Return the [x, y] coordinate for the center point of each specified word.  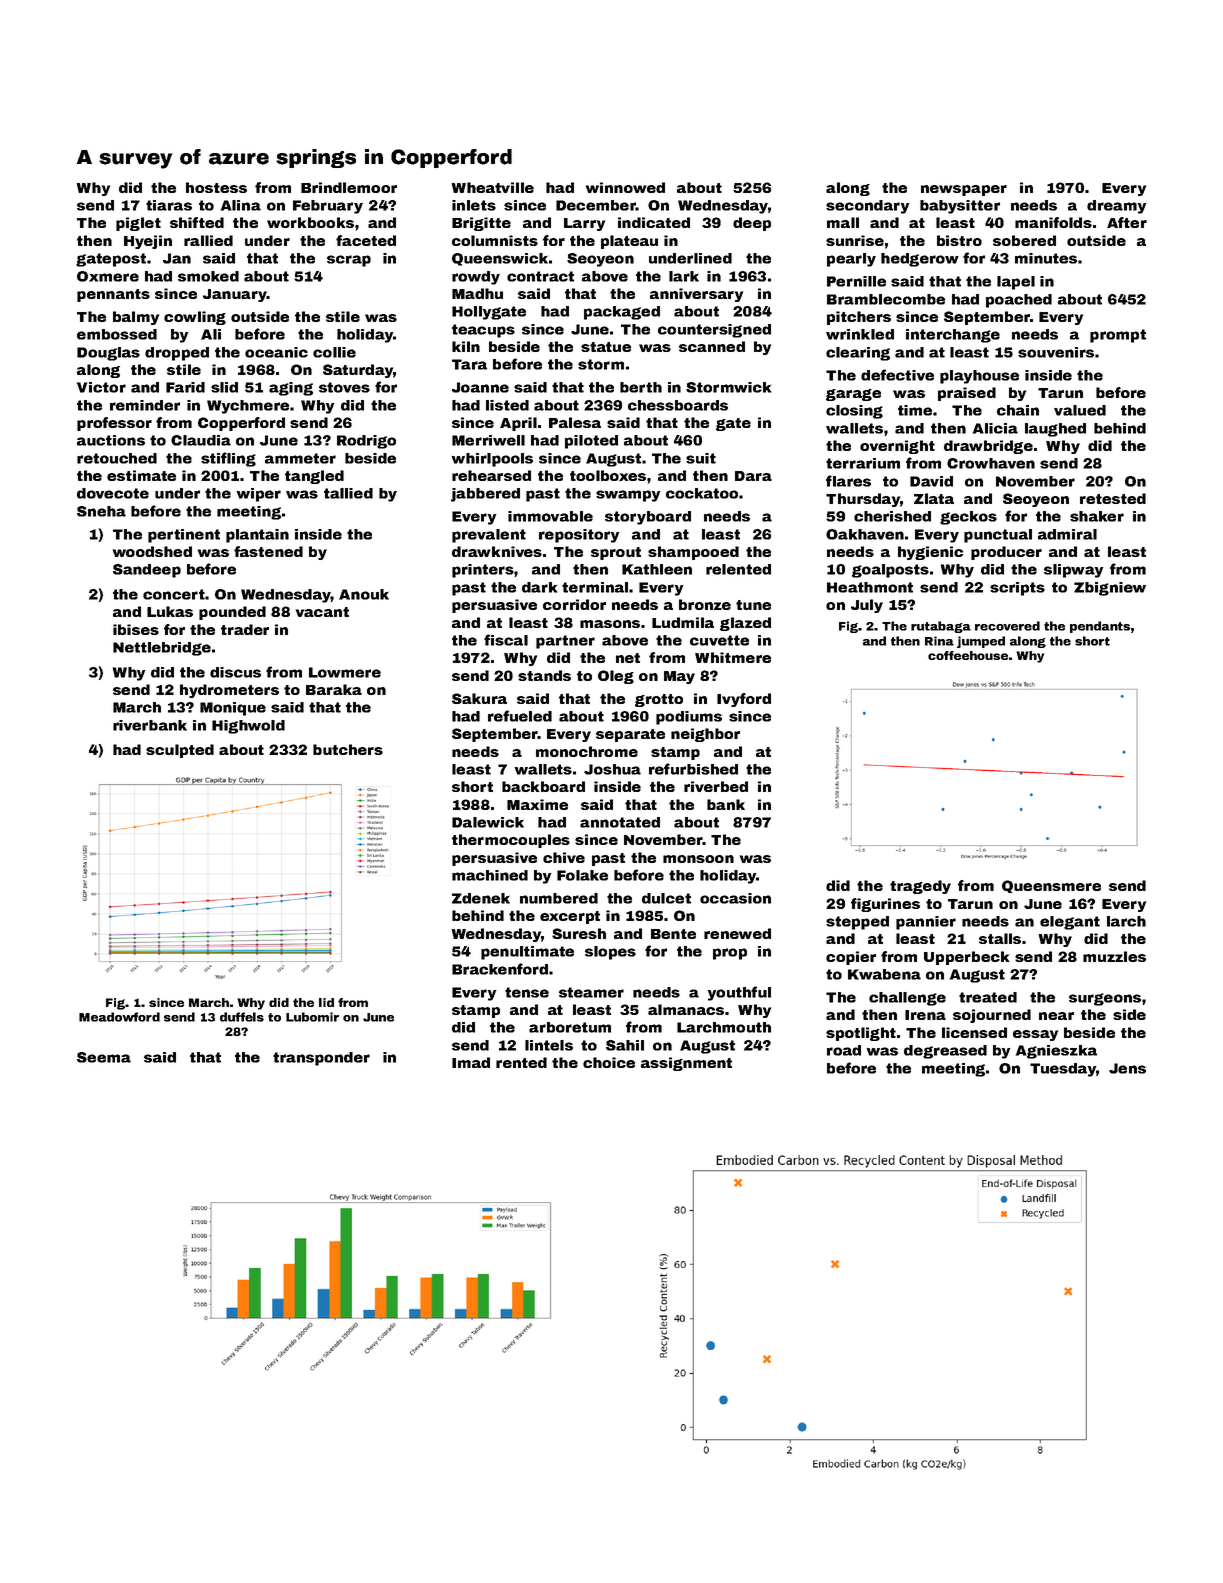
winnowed [625, 187]
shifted [197, 222]
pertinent [184, 536]
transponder [321, 1059]
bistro [959, 240]
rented [521, 1062]
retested [1113, 498]
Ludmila [683, 622]
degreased [945, 1052]
